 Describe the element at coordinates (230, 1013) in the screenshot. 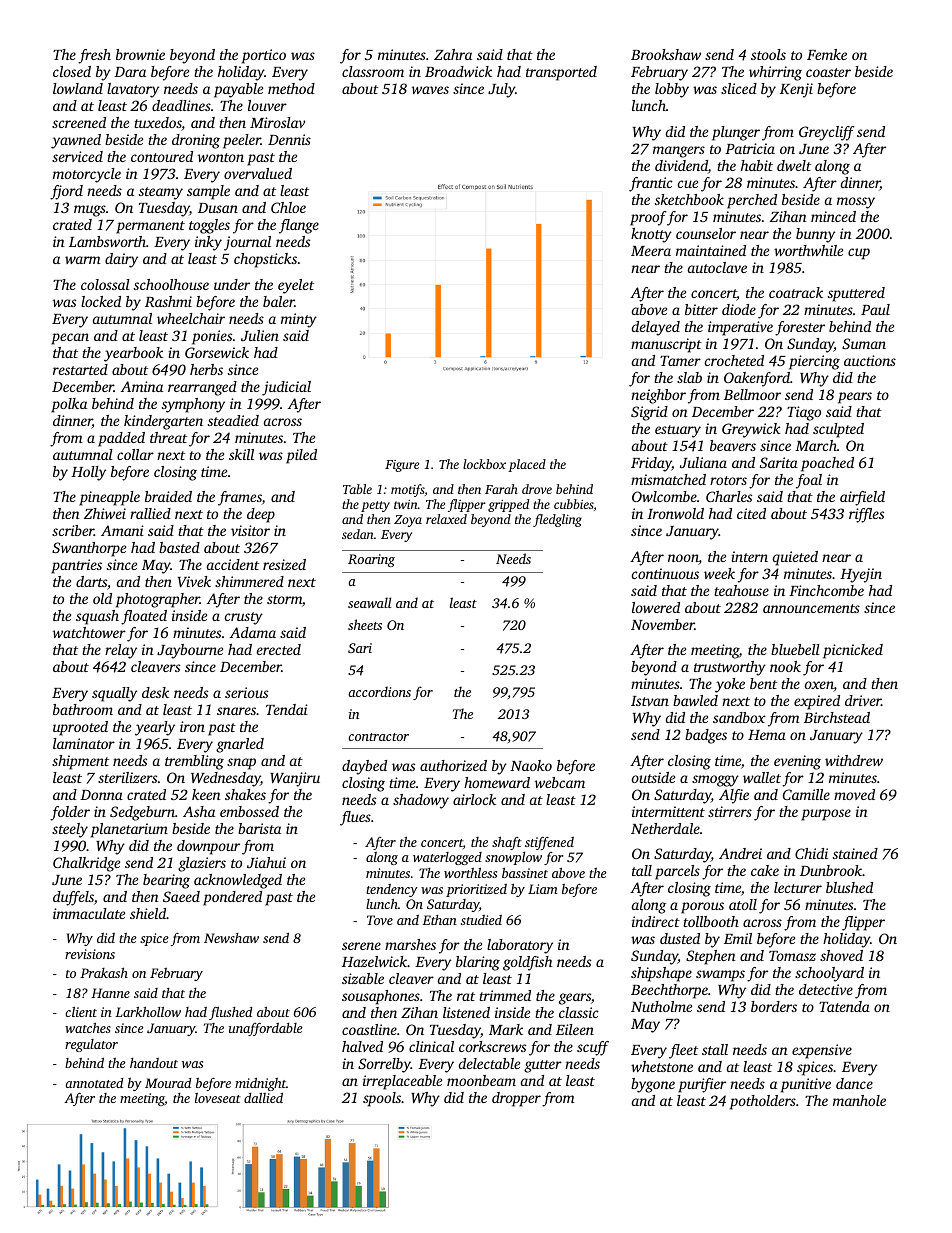

I see `flushed` at that location.
